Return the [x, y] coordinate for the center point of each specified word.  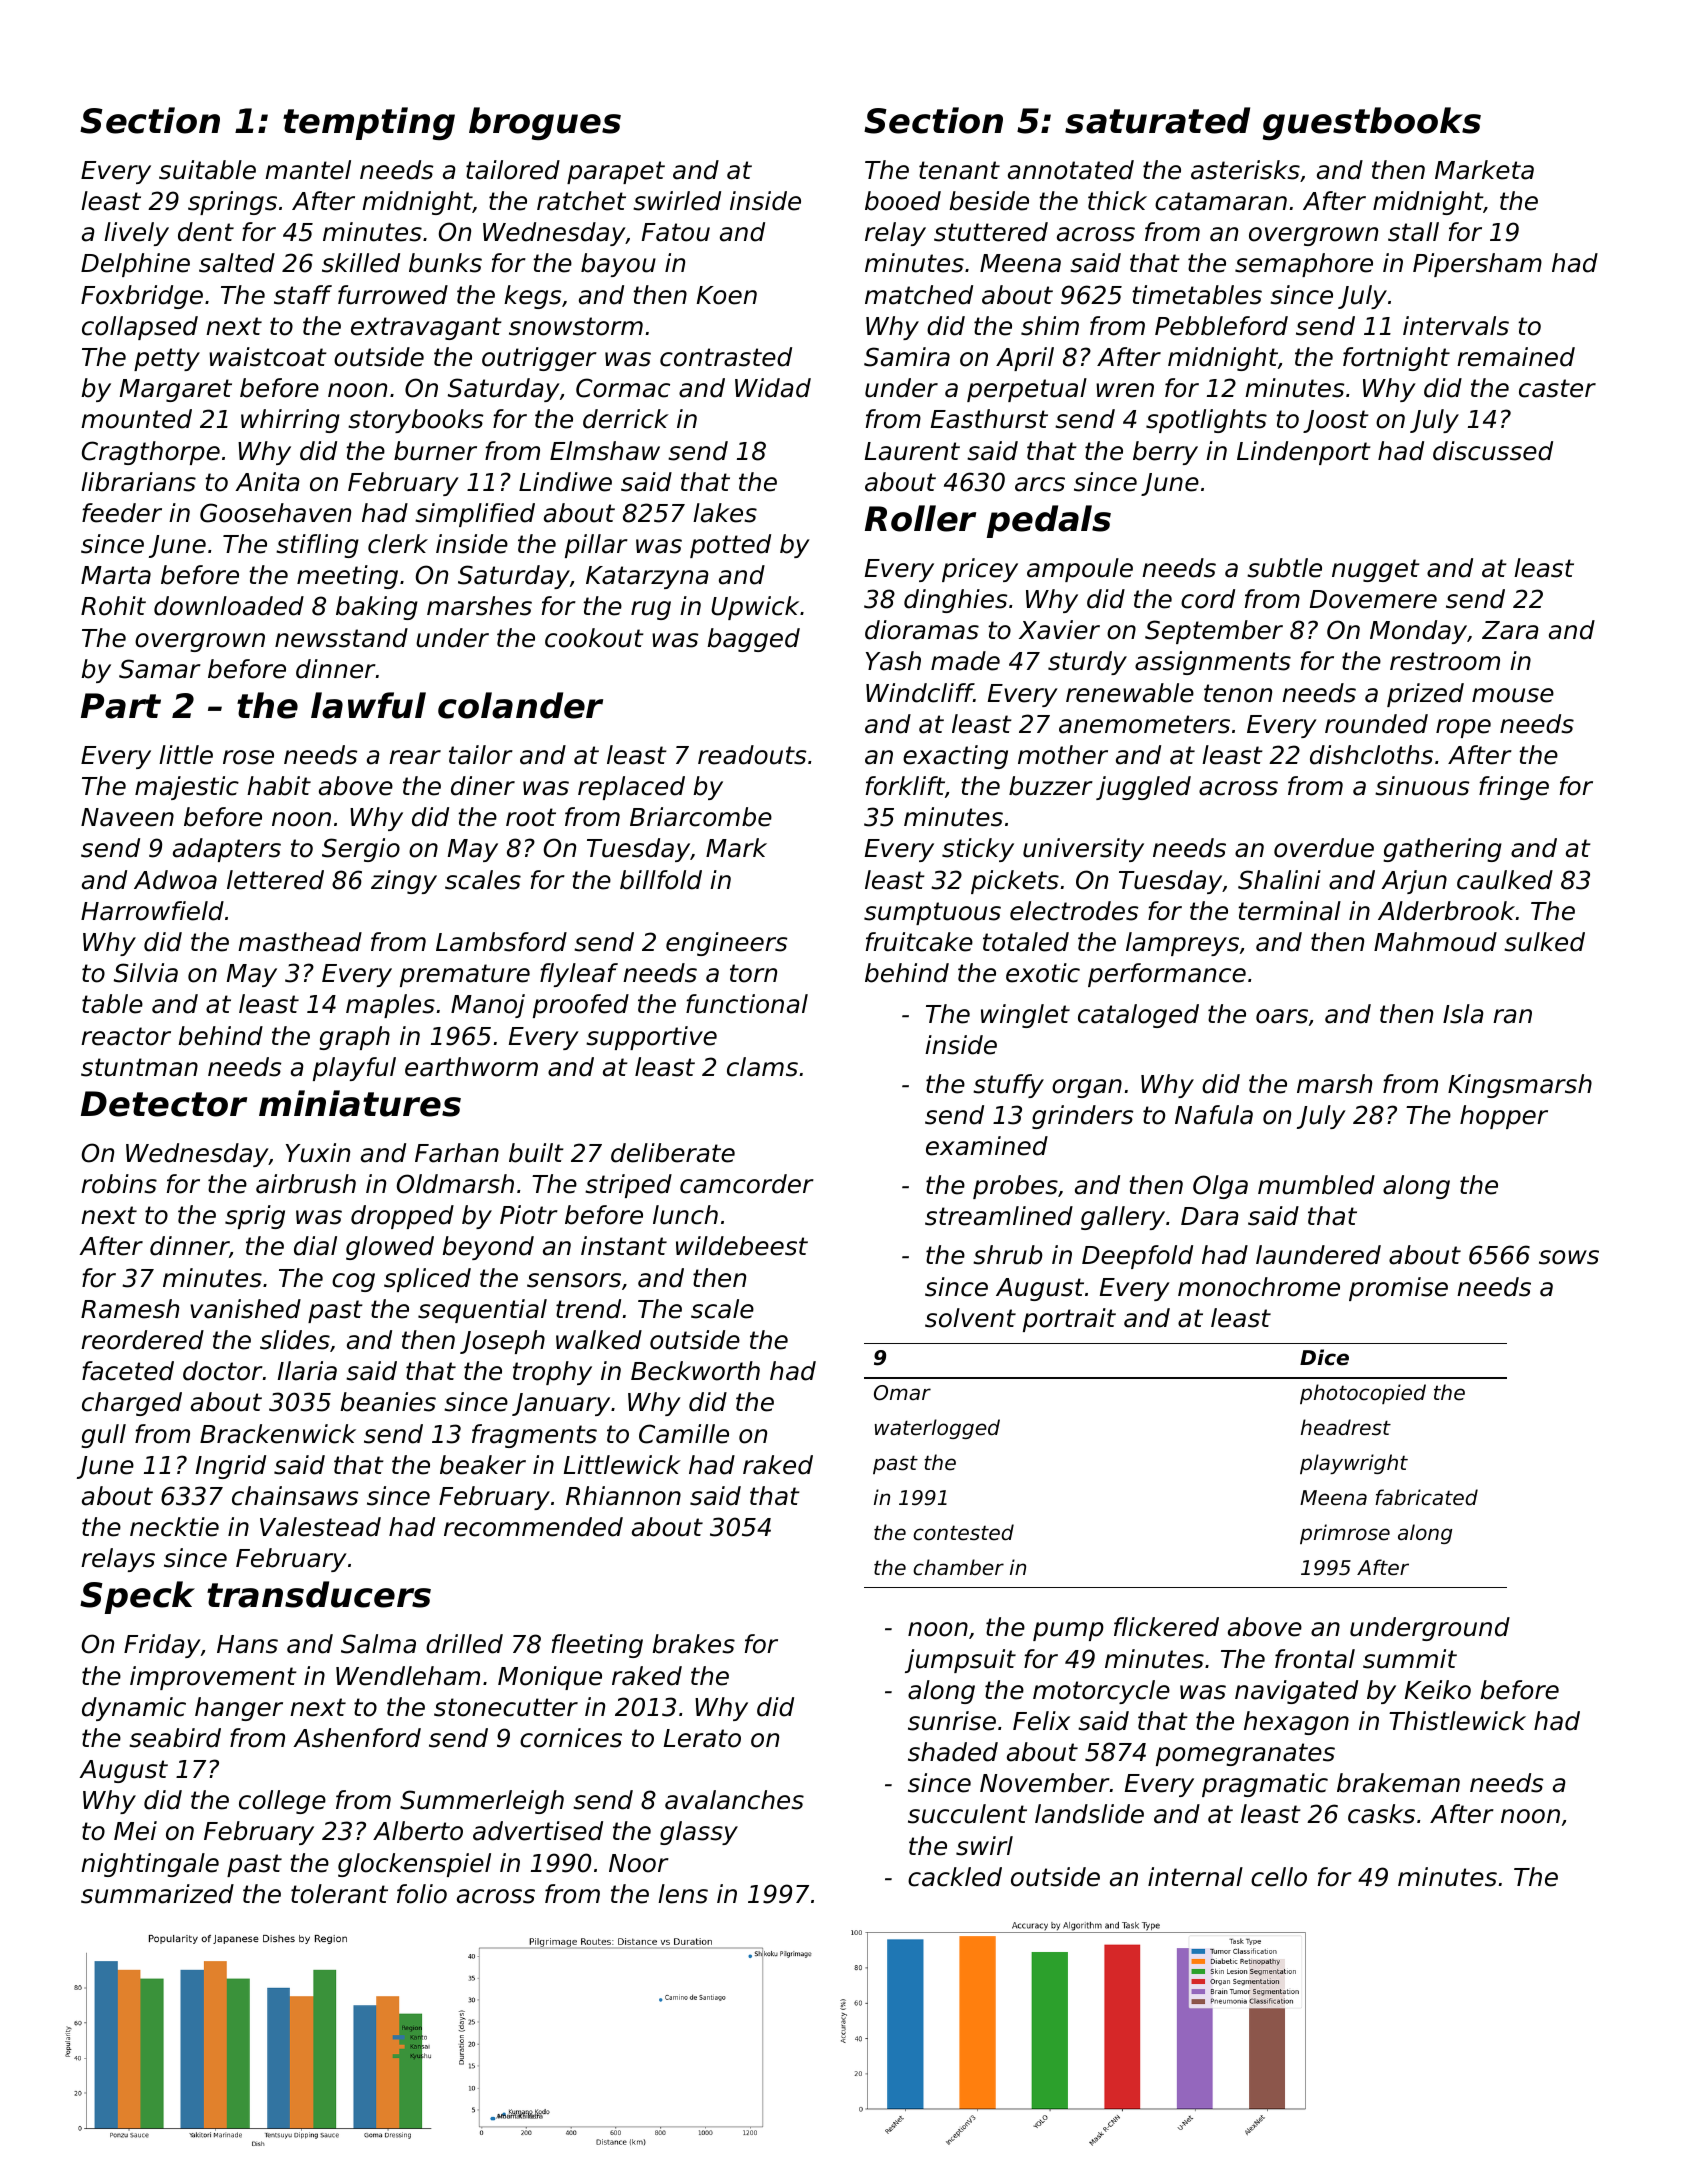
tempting [369, 123]
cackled [955, 1877]
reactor [126, 1036]
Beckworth [695, 1371]
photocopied [1363, 1394]
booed [903, 201]
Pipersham [1477, 265]
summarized [157, 1894]
